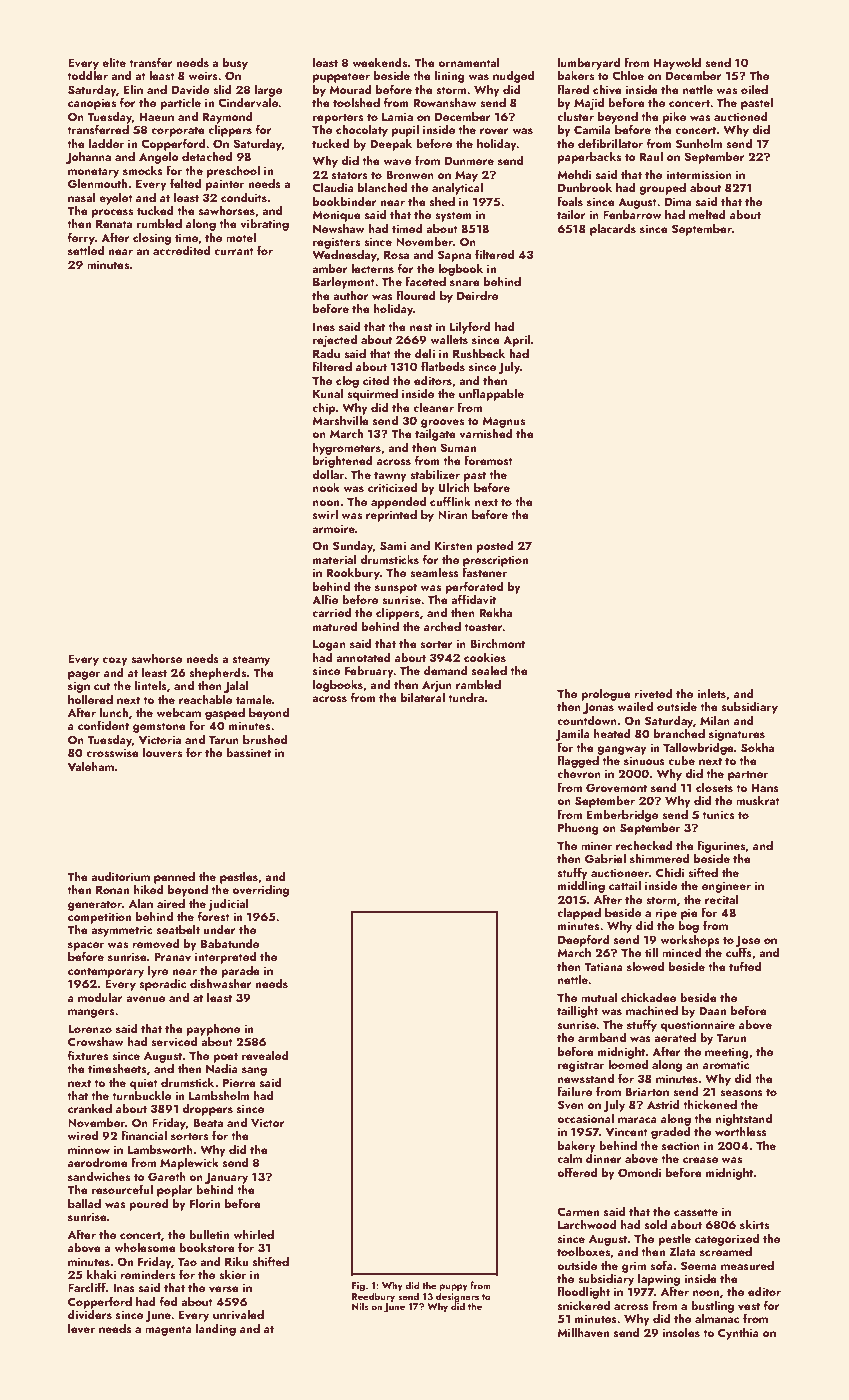 This screenshot has height=1400, width=849. I want to click on felted, so click(185, 183).
